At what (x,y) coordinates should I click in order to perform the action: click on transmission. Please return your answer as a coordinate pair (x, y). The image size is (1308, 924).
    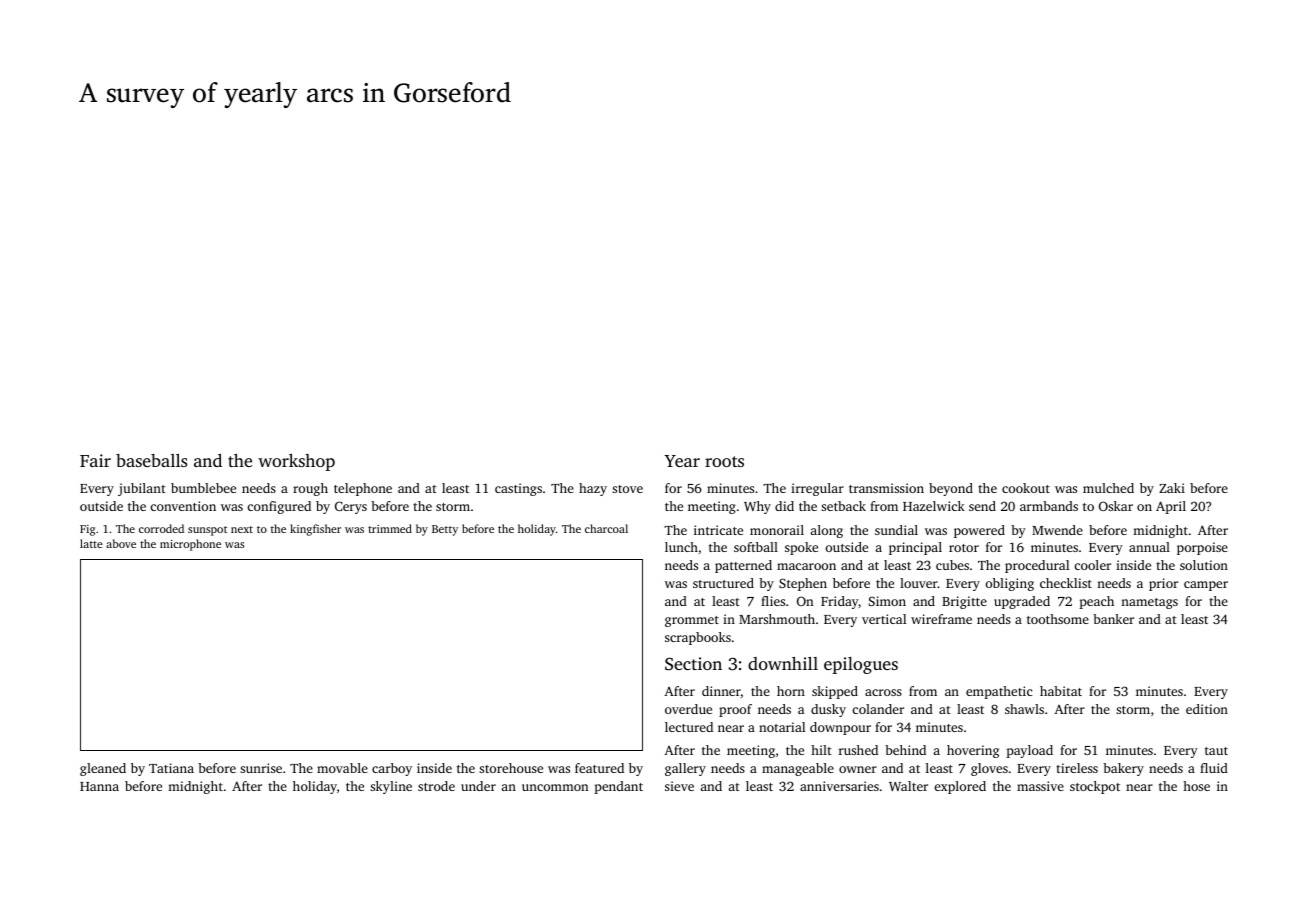
    Looking at the image, I should click on (886, 488).
